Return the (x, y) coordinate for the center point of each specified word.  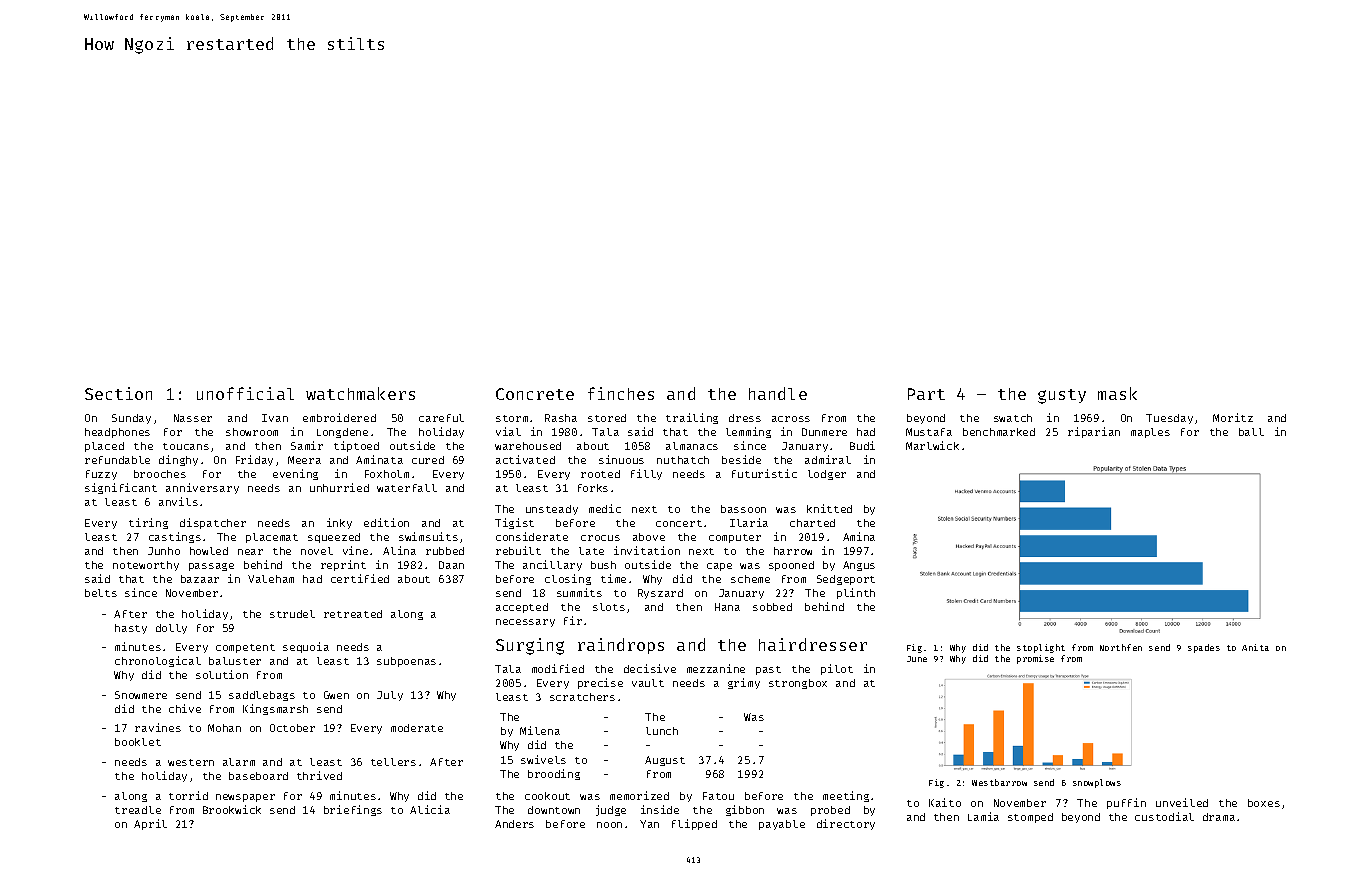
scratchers (582, 697)
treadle (138, 810)
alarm (239, 762)
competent (245, 648)
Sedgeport (846, 580)
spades (1204, 648)
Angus (859, 566)
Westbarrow (999, 782)
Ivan (275, 418)
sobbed (772, 607)
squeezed (334, 538)
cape (719, 567)
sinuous (621, 459)
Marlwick (932, 445)
